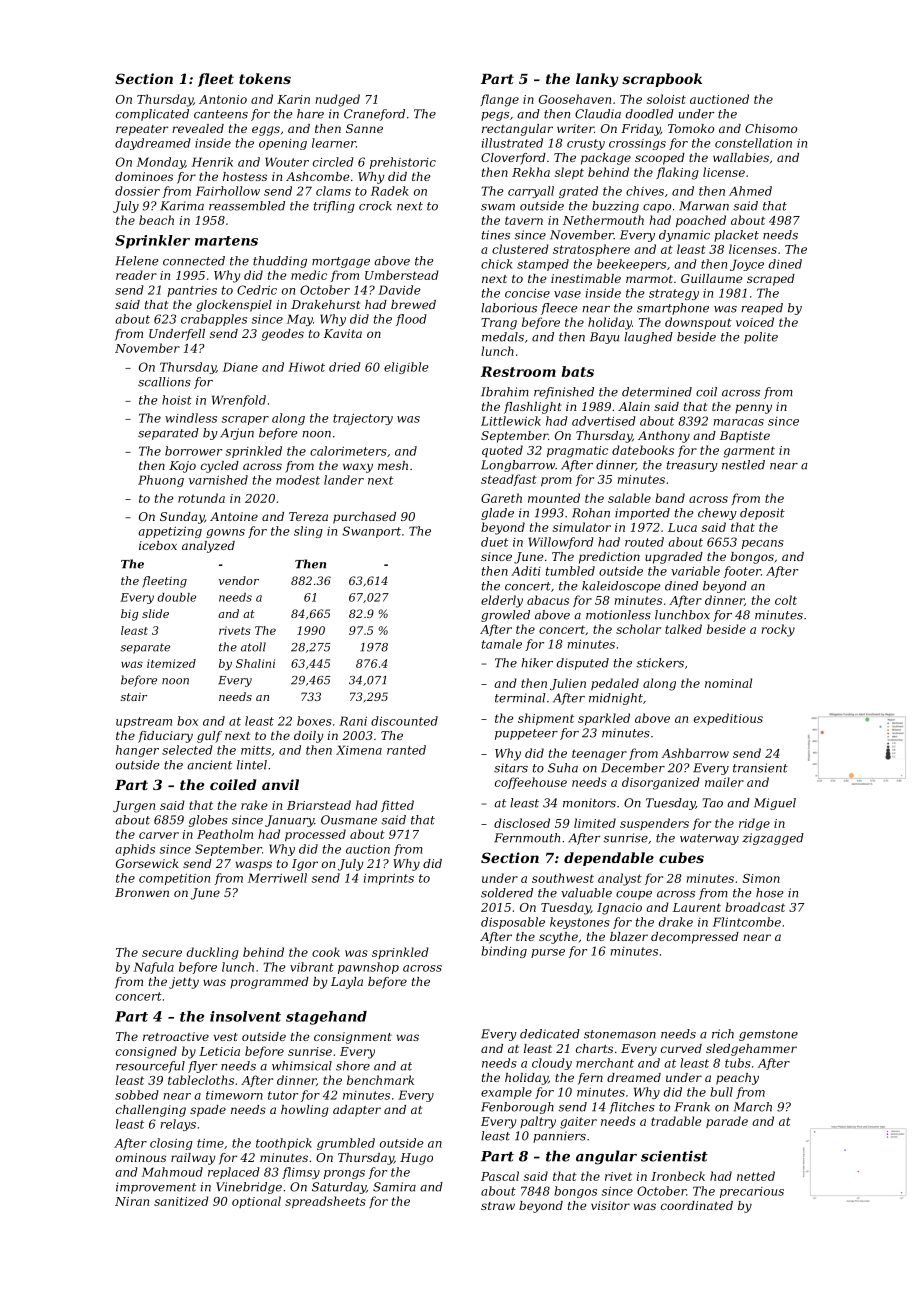 The width and height of the image is (924, 1308). What do you see at coordinates (404, 721) in the image?
I see `discounted` at bounding box center [404, 721].
